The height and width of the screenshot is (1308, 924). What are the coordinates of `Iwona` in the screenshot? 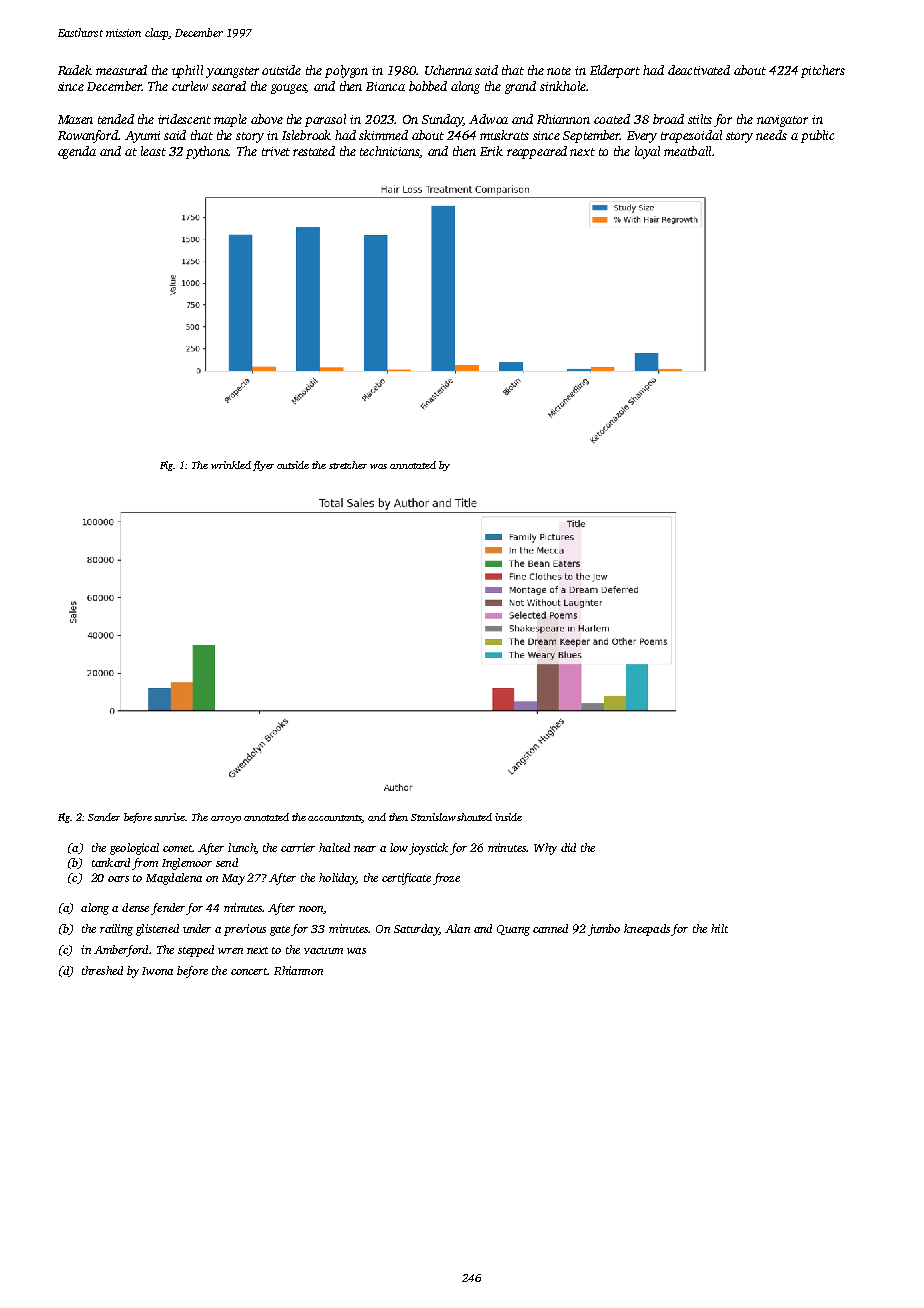 It's located at (157, 971).
